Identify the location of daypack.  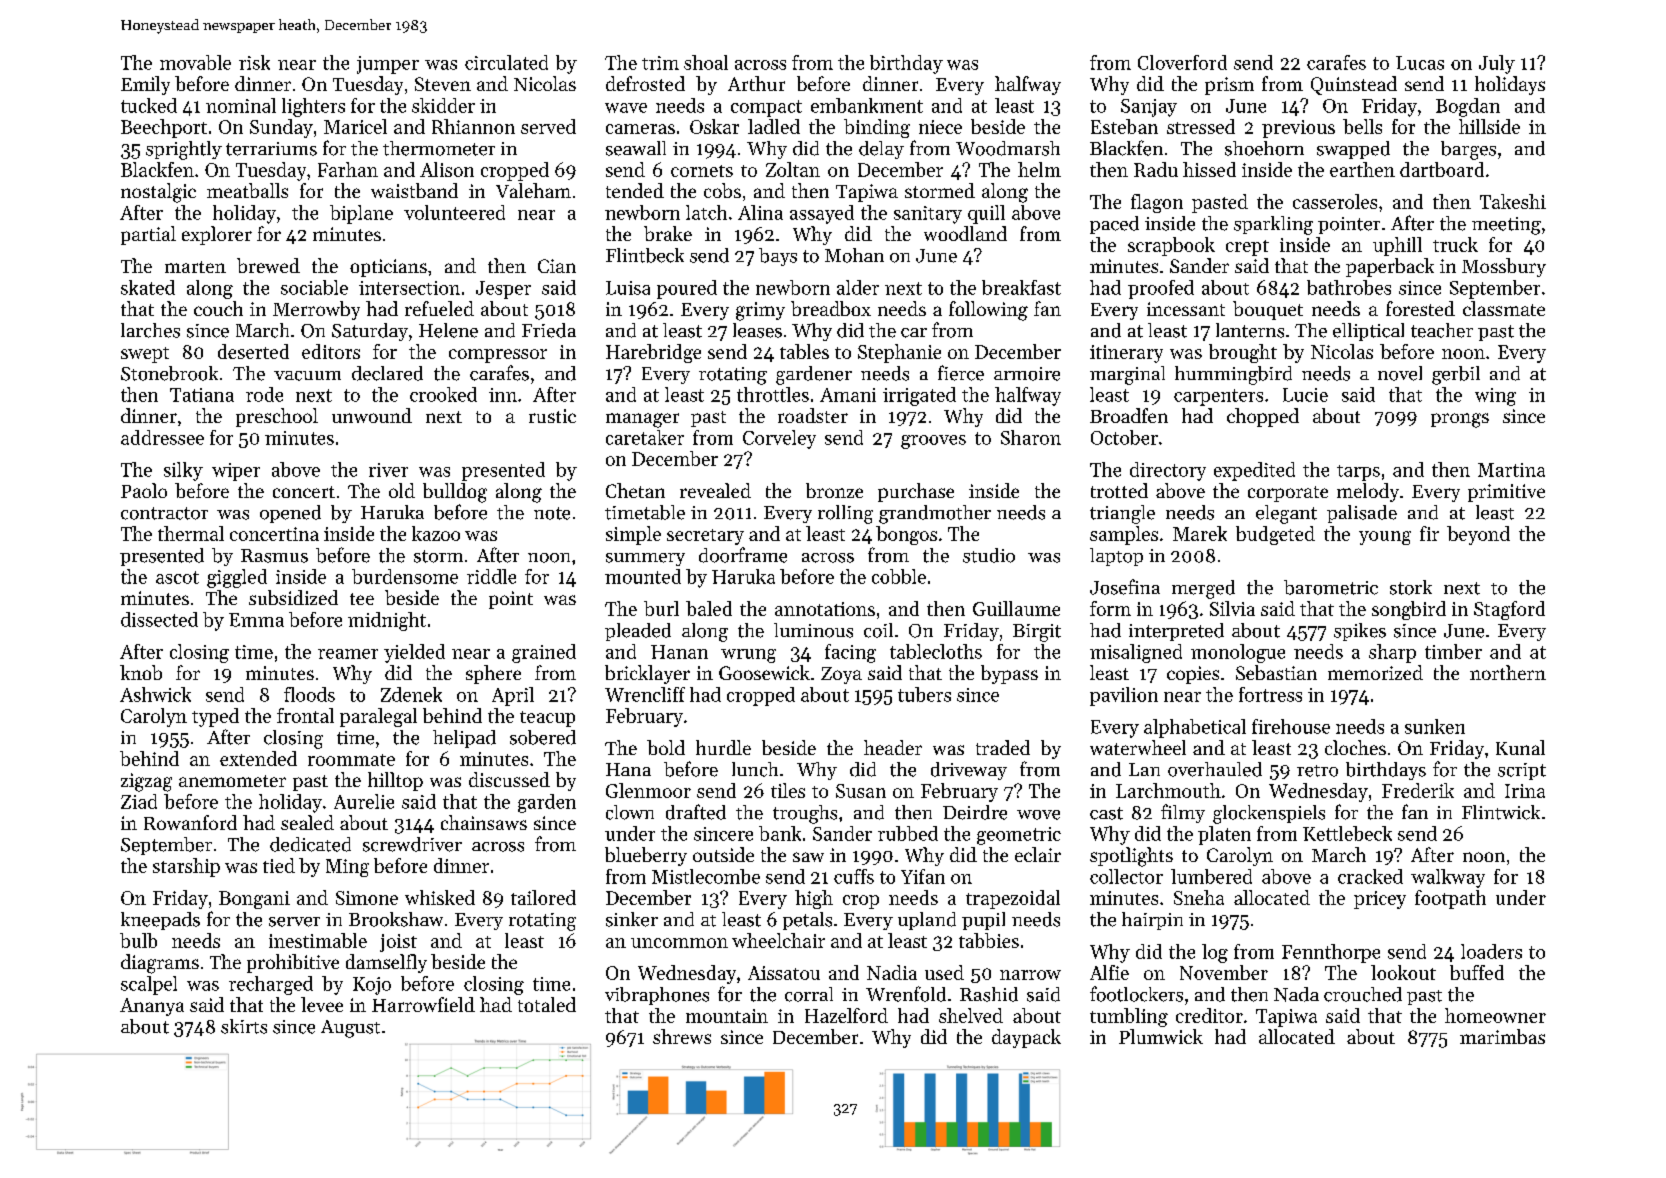
(1026, 1038).
